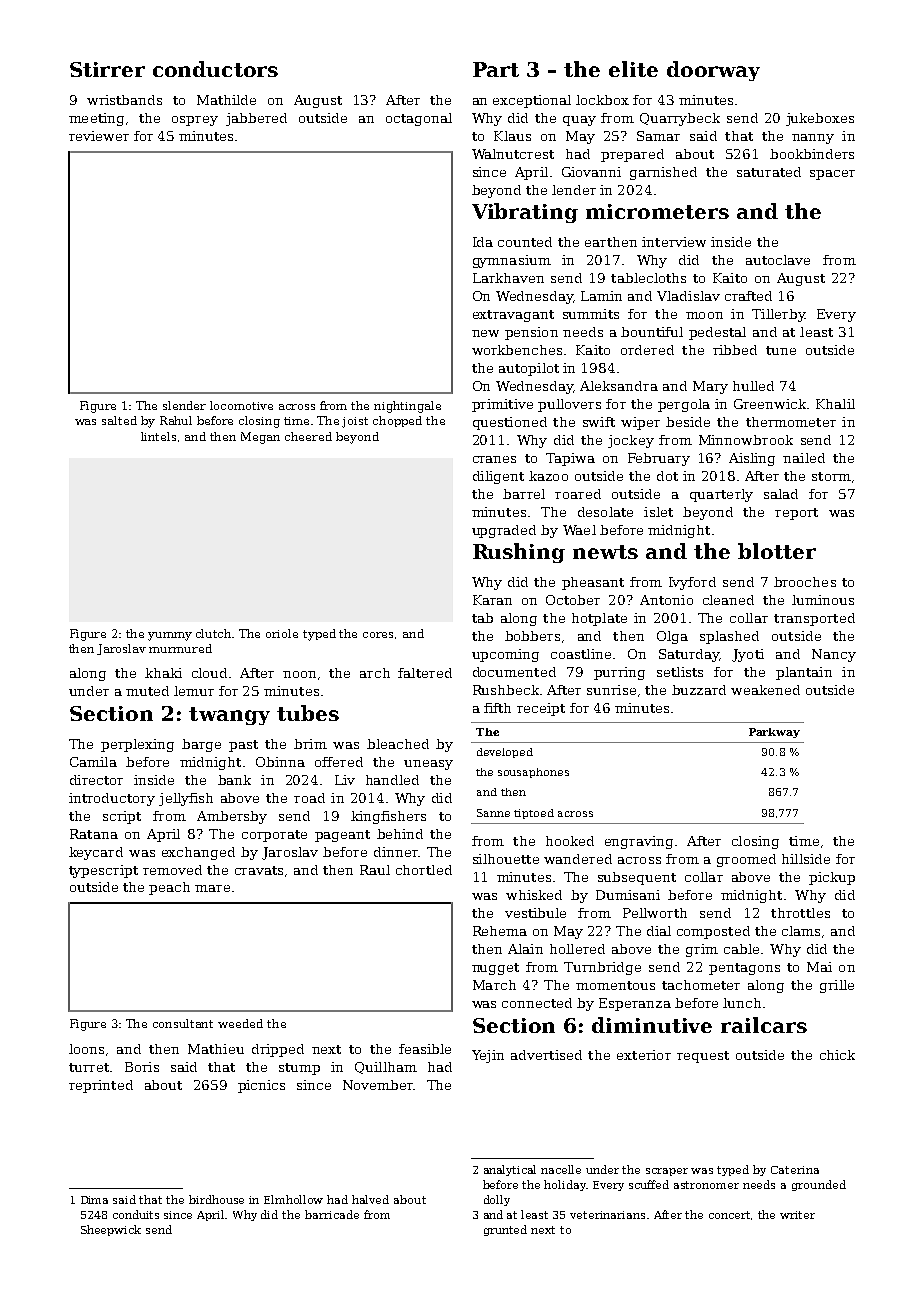 The image size is (924, 1308). I want to click on joist, so click(355, 422).
